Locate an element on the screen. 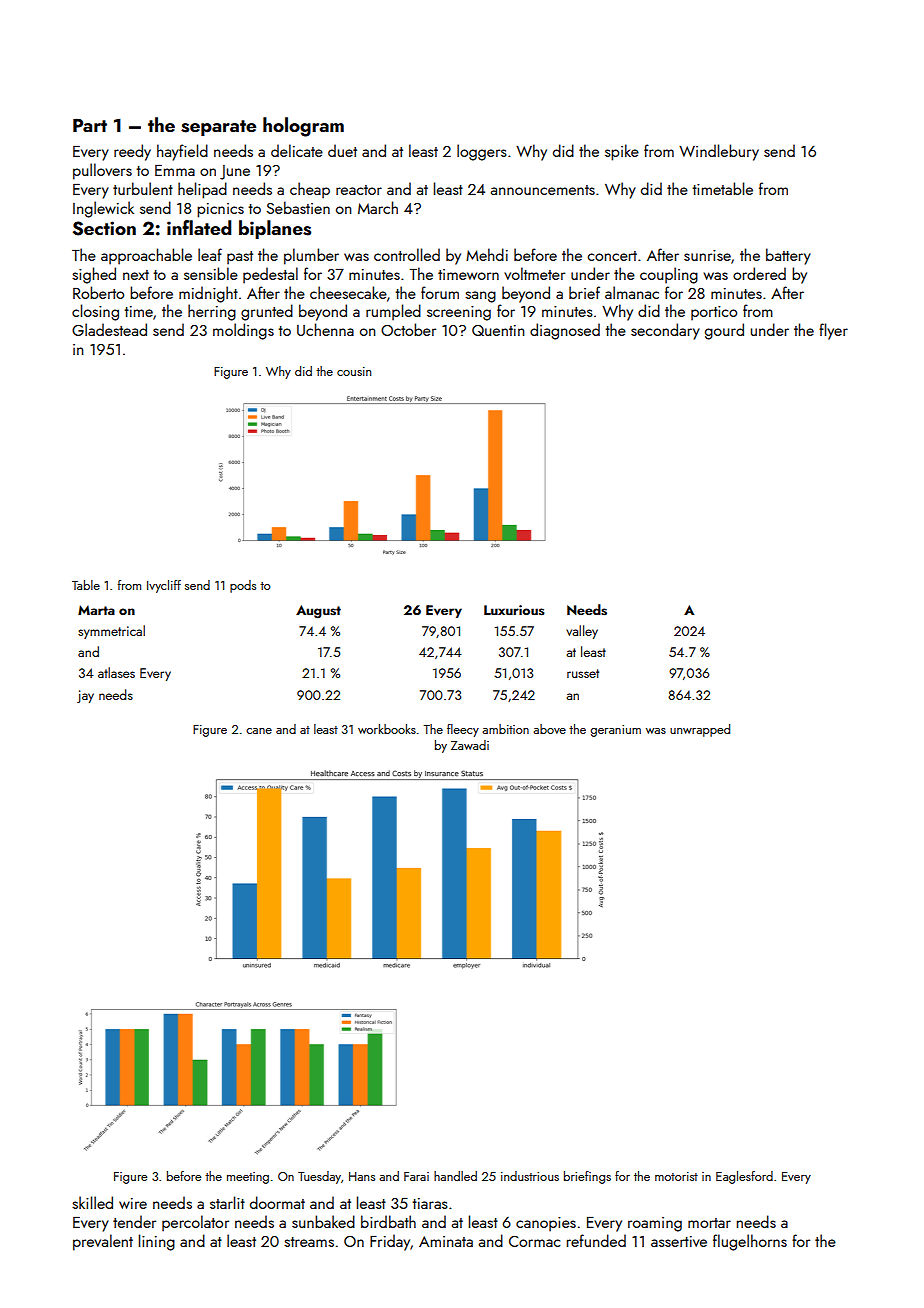 The image size is (924, 1308). birdbath is located at coordinates (388, 1221).
